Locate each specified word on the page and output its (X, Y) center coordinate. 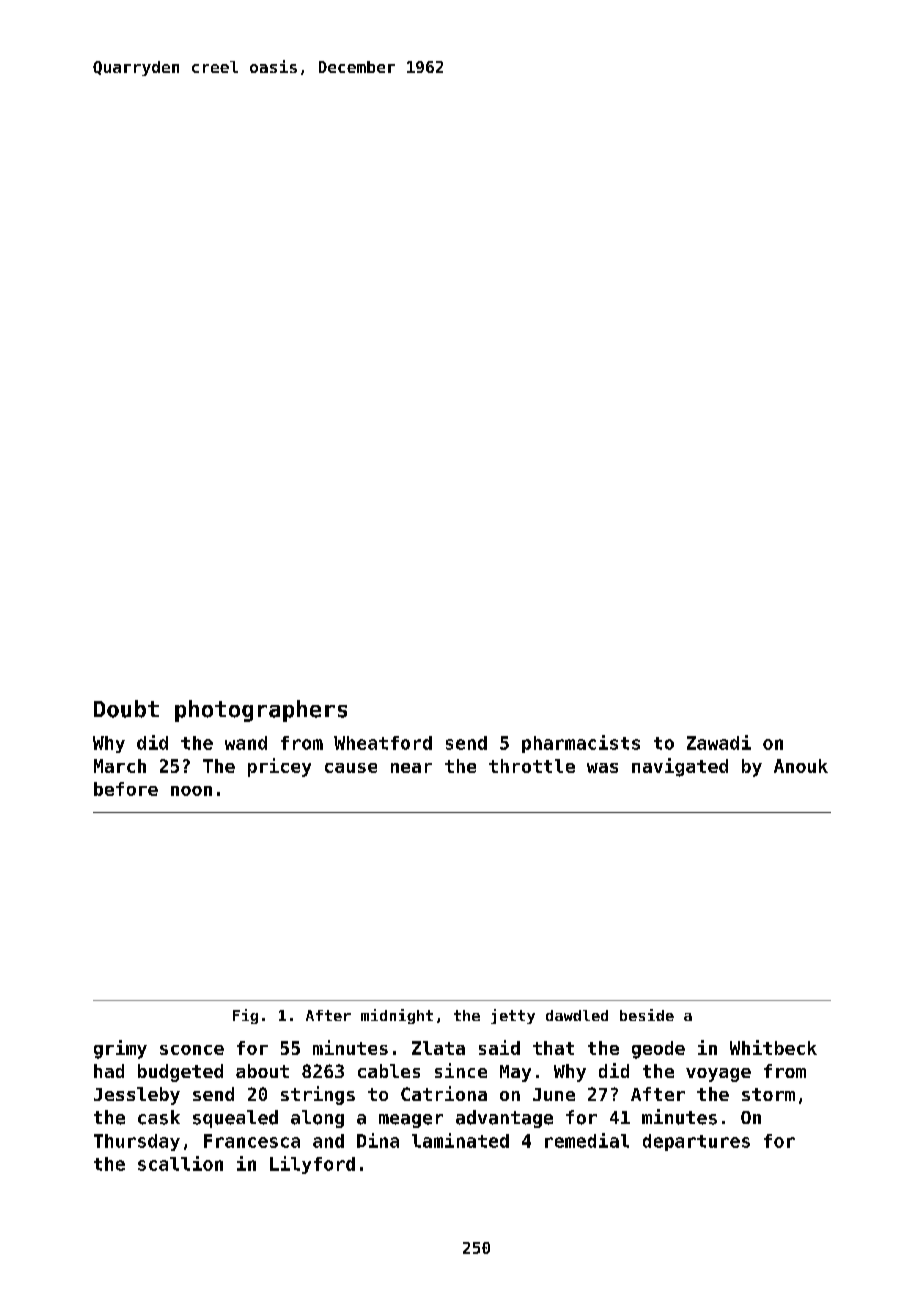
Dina (378, 1140)
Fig (245, 1016)
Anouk (801, 766)
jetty (513, 1016)
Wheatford (383, 743)
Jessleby (137, 1096)
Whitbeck (773, 1047)
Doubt (126, 709)
